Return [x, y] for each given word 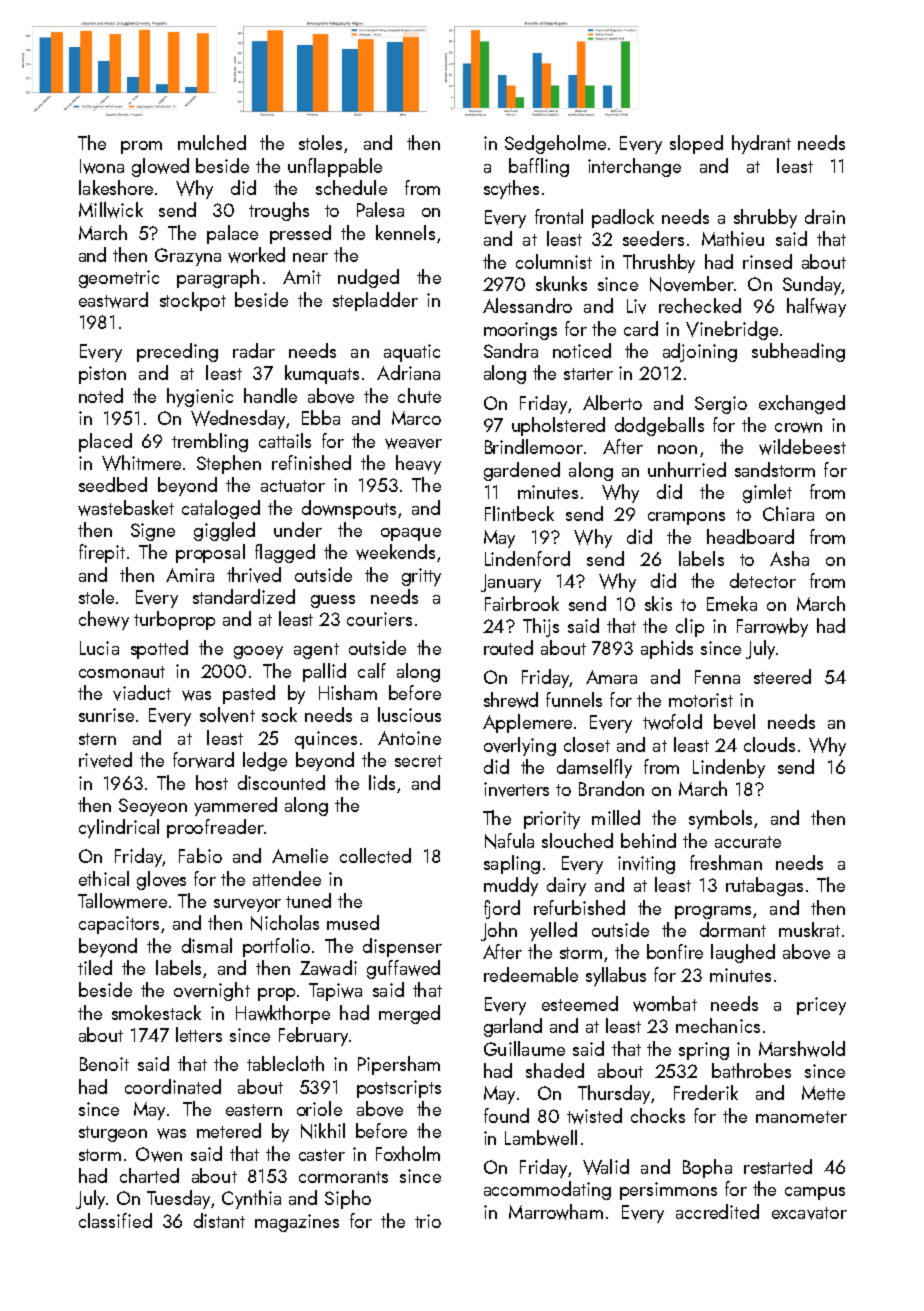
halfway [816, 307]
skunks [561, 283]
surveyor [247, 905]
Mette [823, 1093]
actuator [293, 486]
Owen [159, 1154]
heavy [418, 464]
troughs [279, 211]
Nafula [509, 841]
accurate [748, 842]
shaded [555, 1070]
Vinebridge [732, 330]
